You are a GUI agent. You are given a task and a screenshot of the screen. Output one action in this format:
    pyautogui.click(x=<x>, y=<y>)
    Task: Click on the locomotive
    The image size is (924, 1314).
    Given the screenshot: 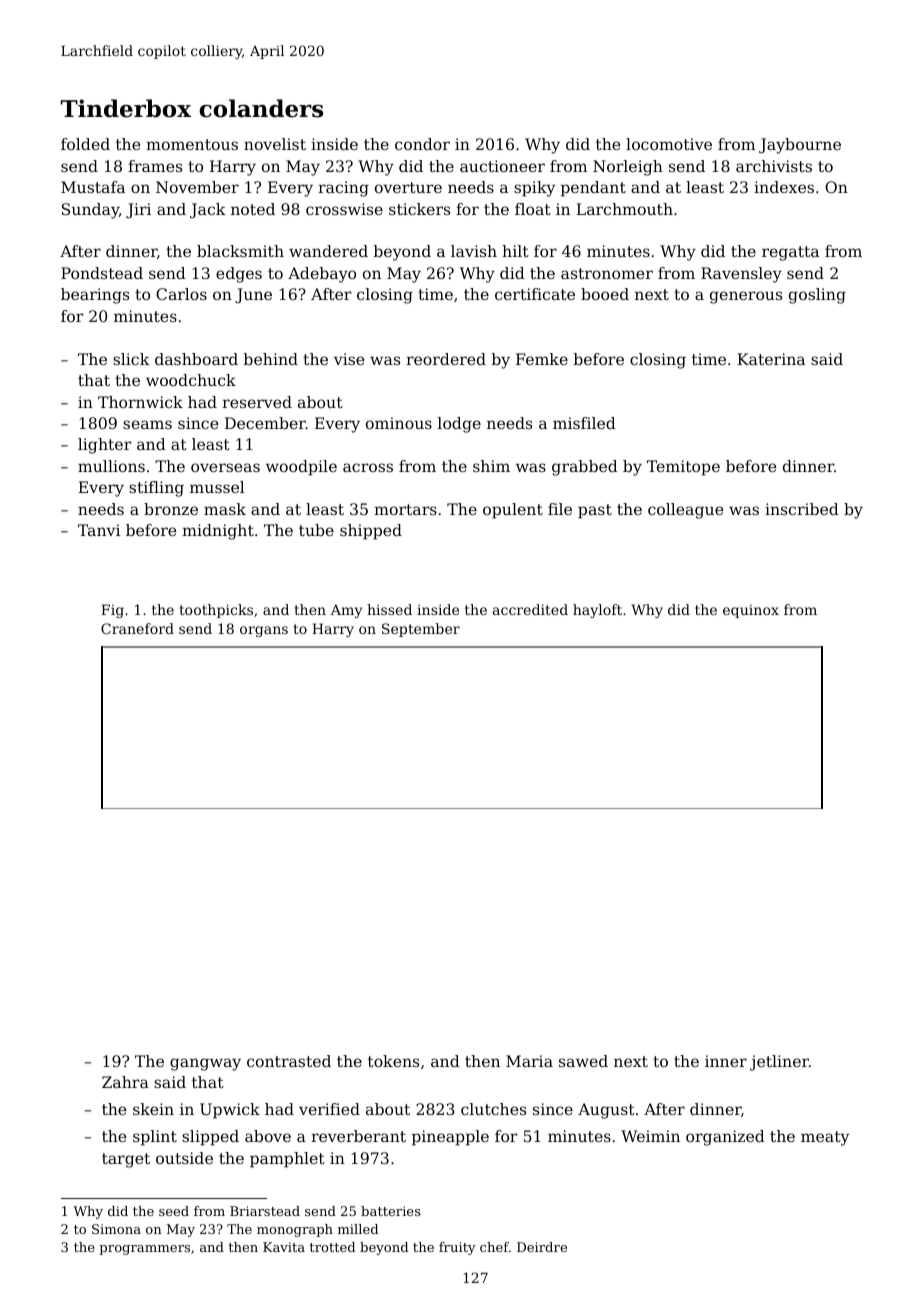 What is the action you would take?
    pyautogui.click(x=669, y=144)
